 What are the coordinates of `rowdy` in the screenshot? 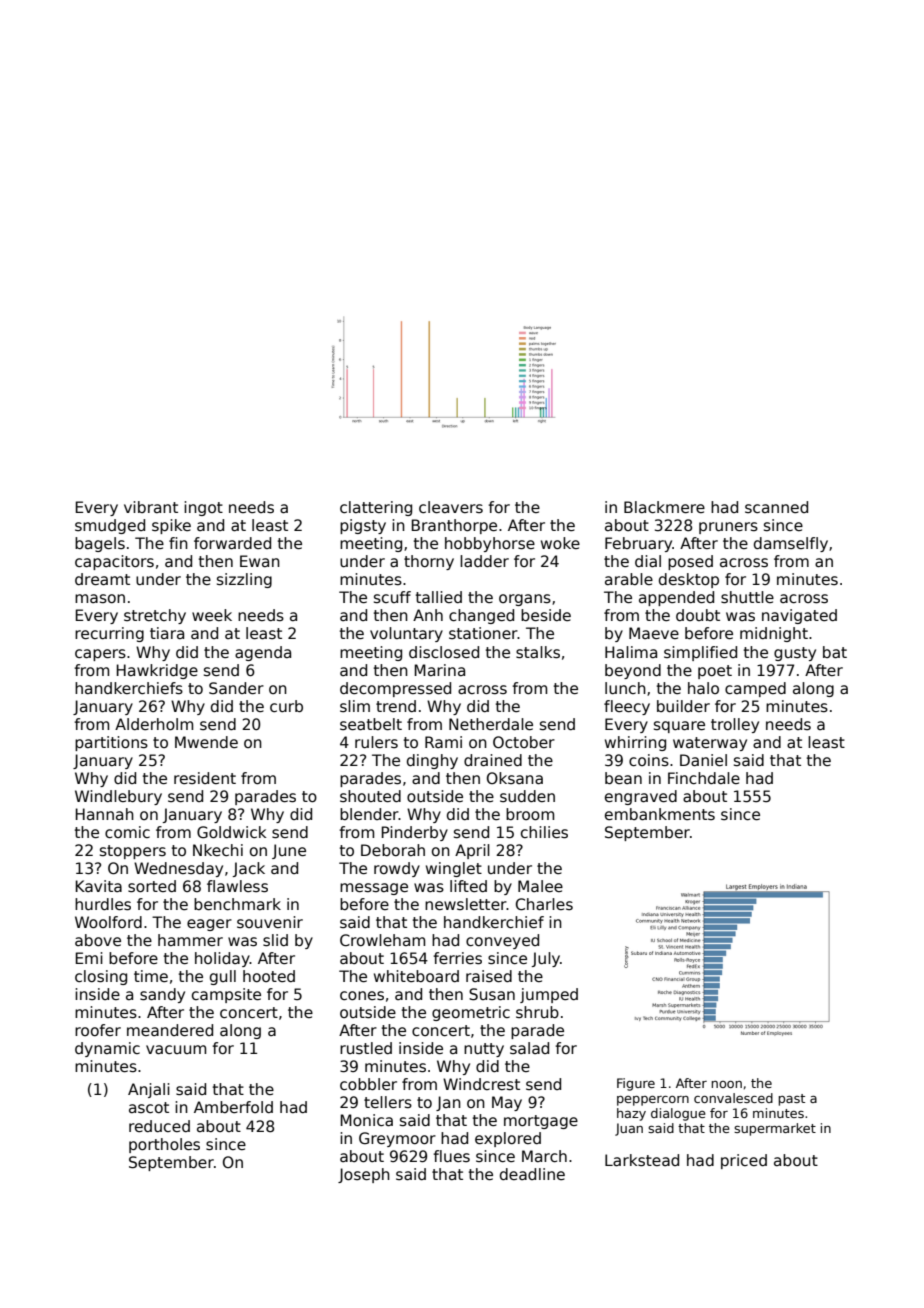 It's located at (397, 869).
